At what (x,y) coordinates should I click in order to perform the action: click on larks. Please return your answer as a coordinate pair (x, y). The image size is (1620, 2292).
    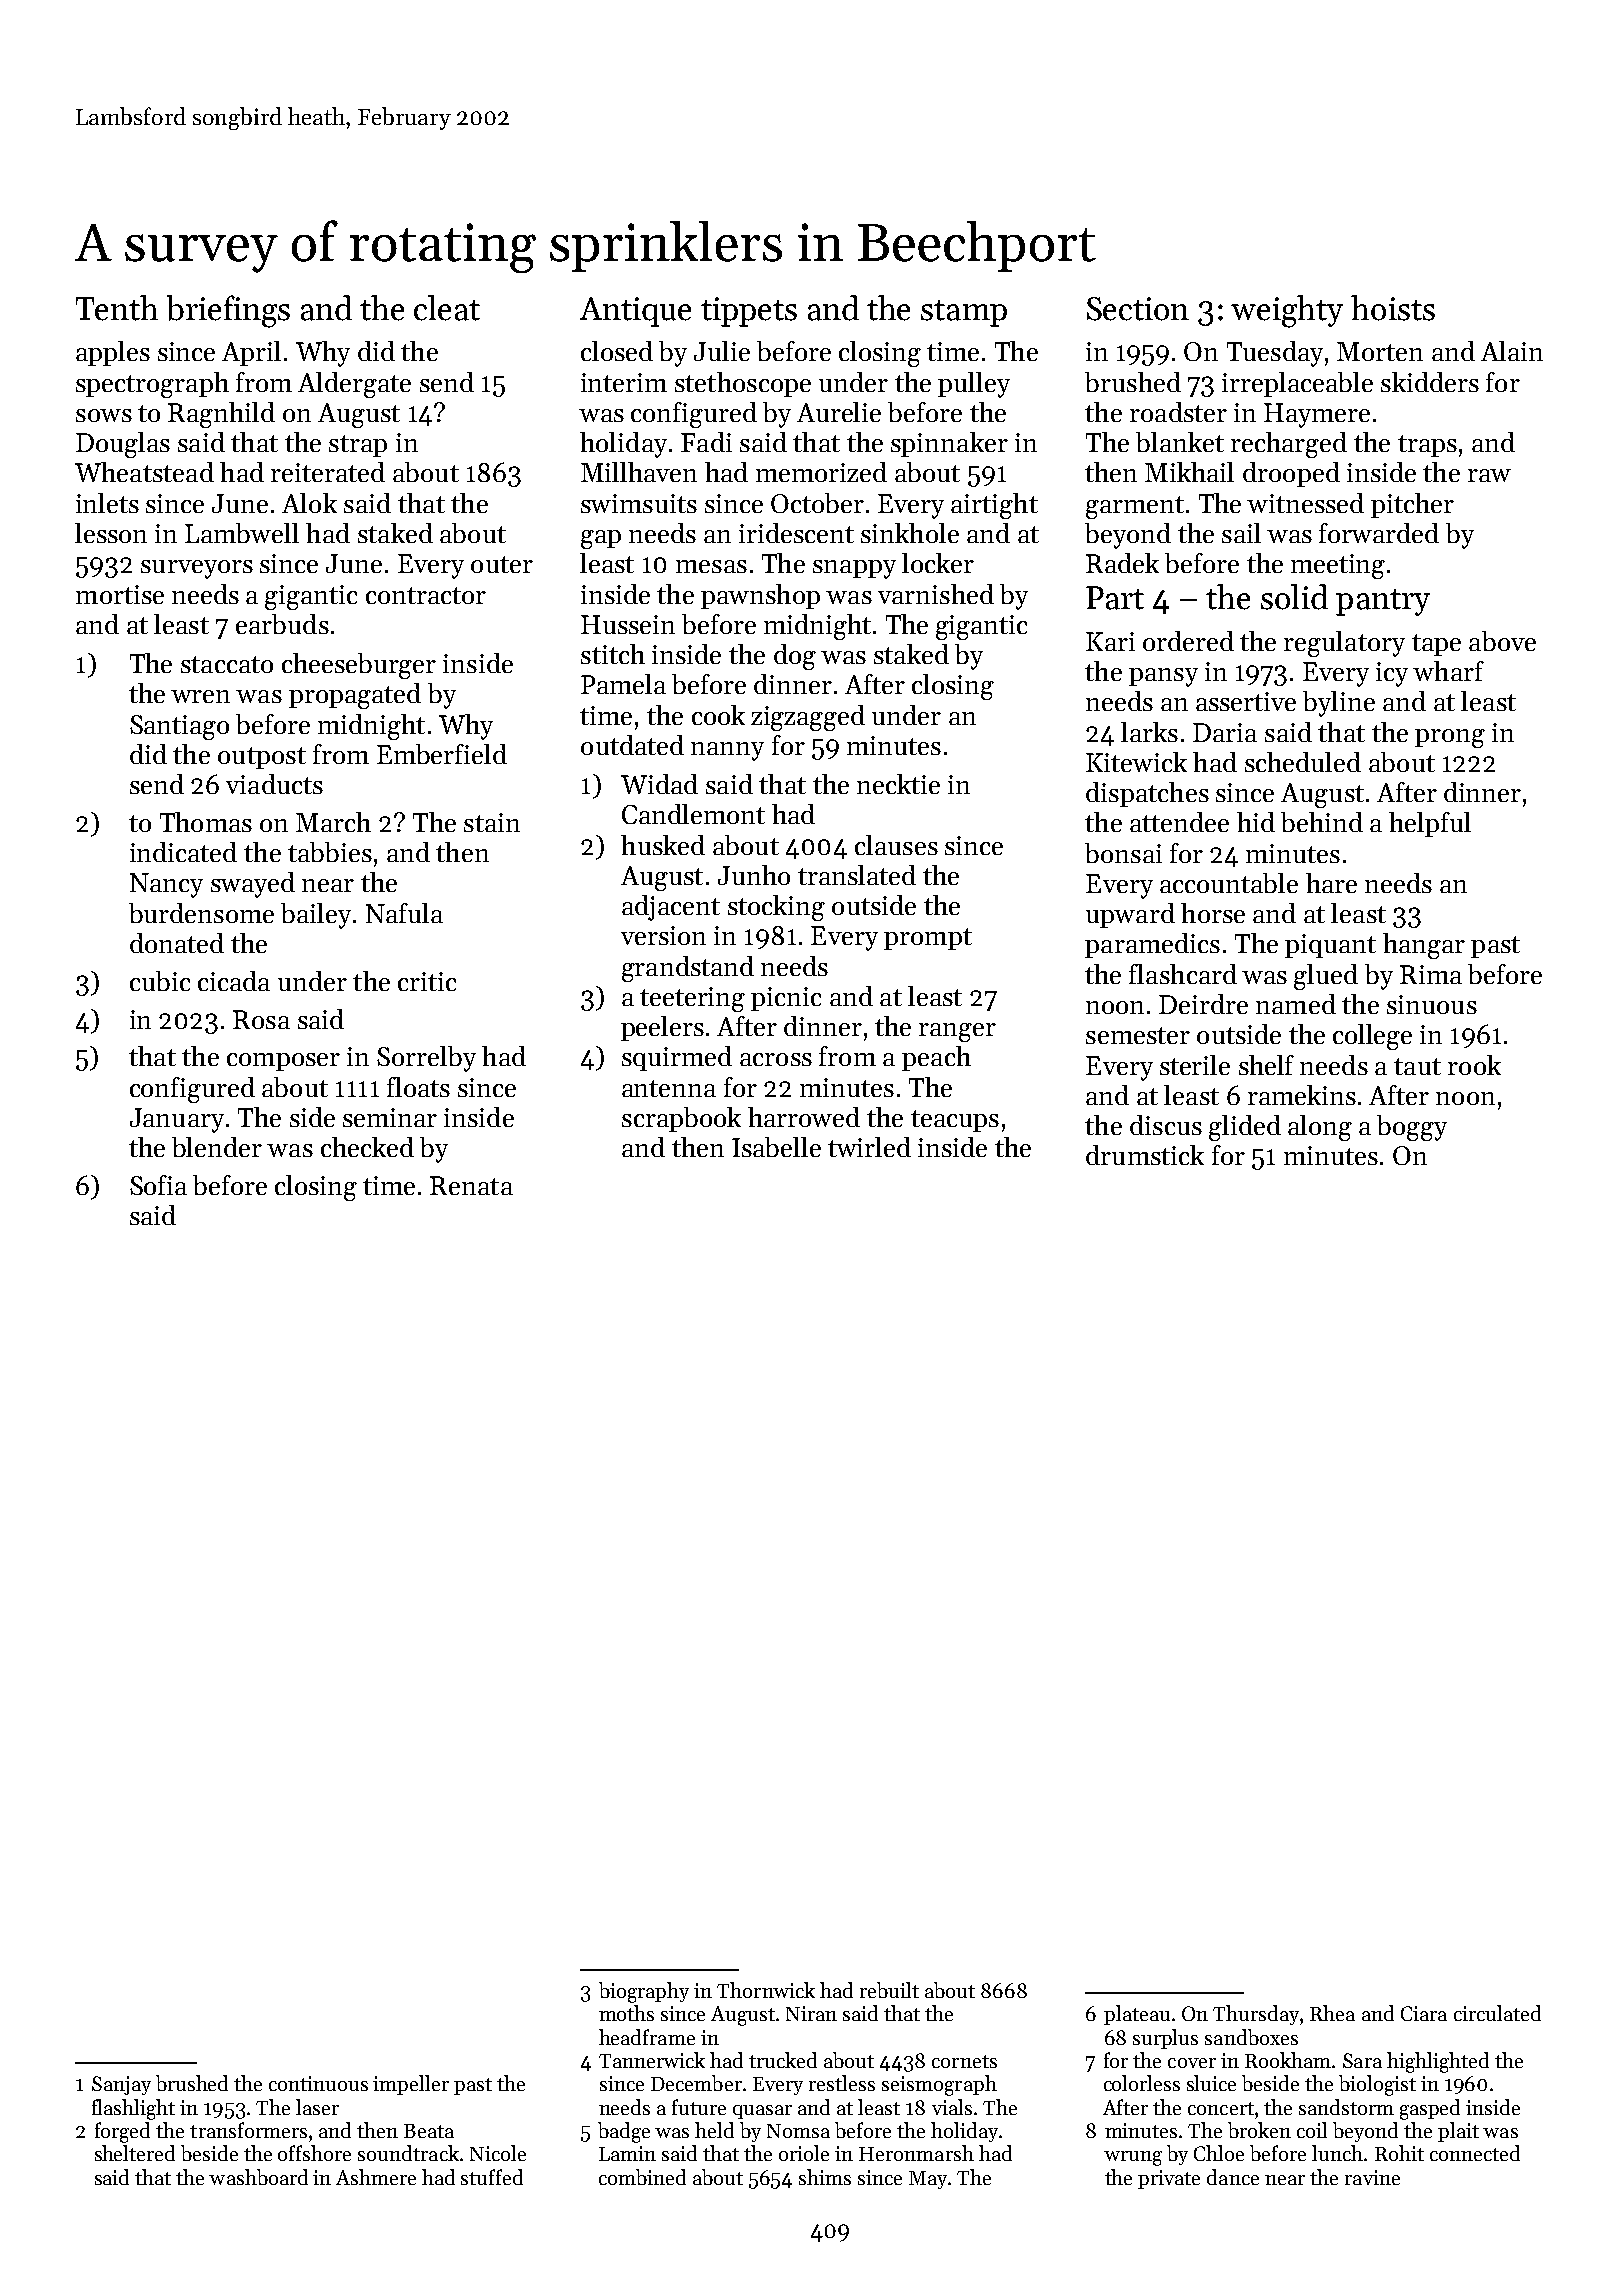
    Looking at the image, I should click on (1149, 732).
